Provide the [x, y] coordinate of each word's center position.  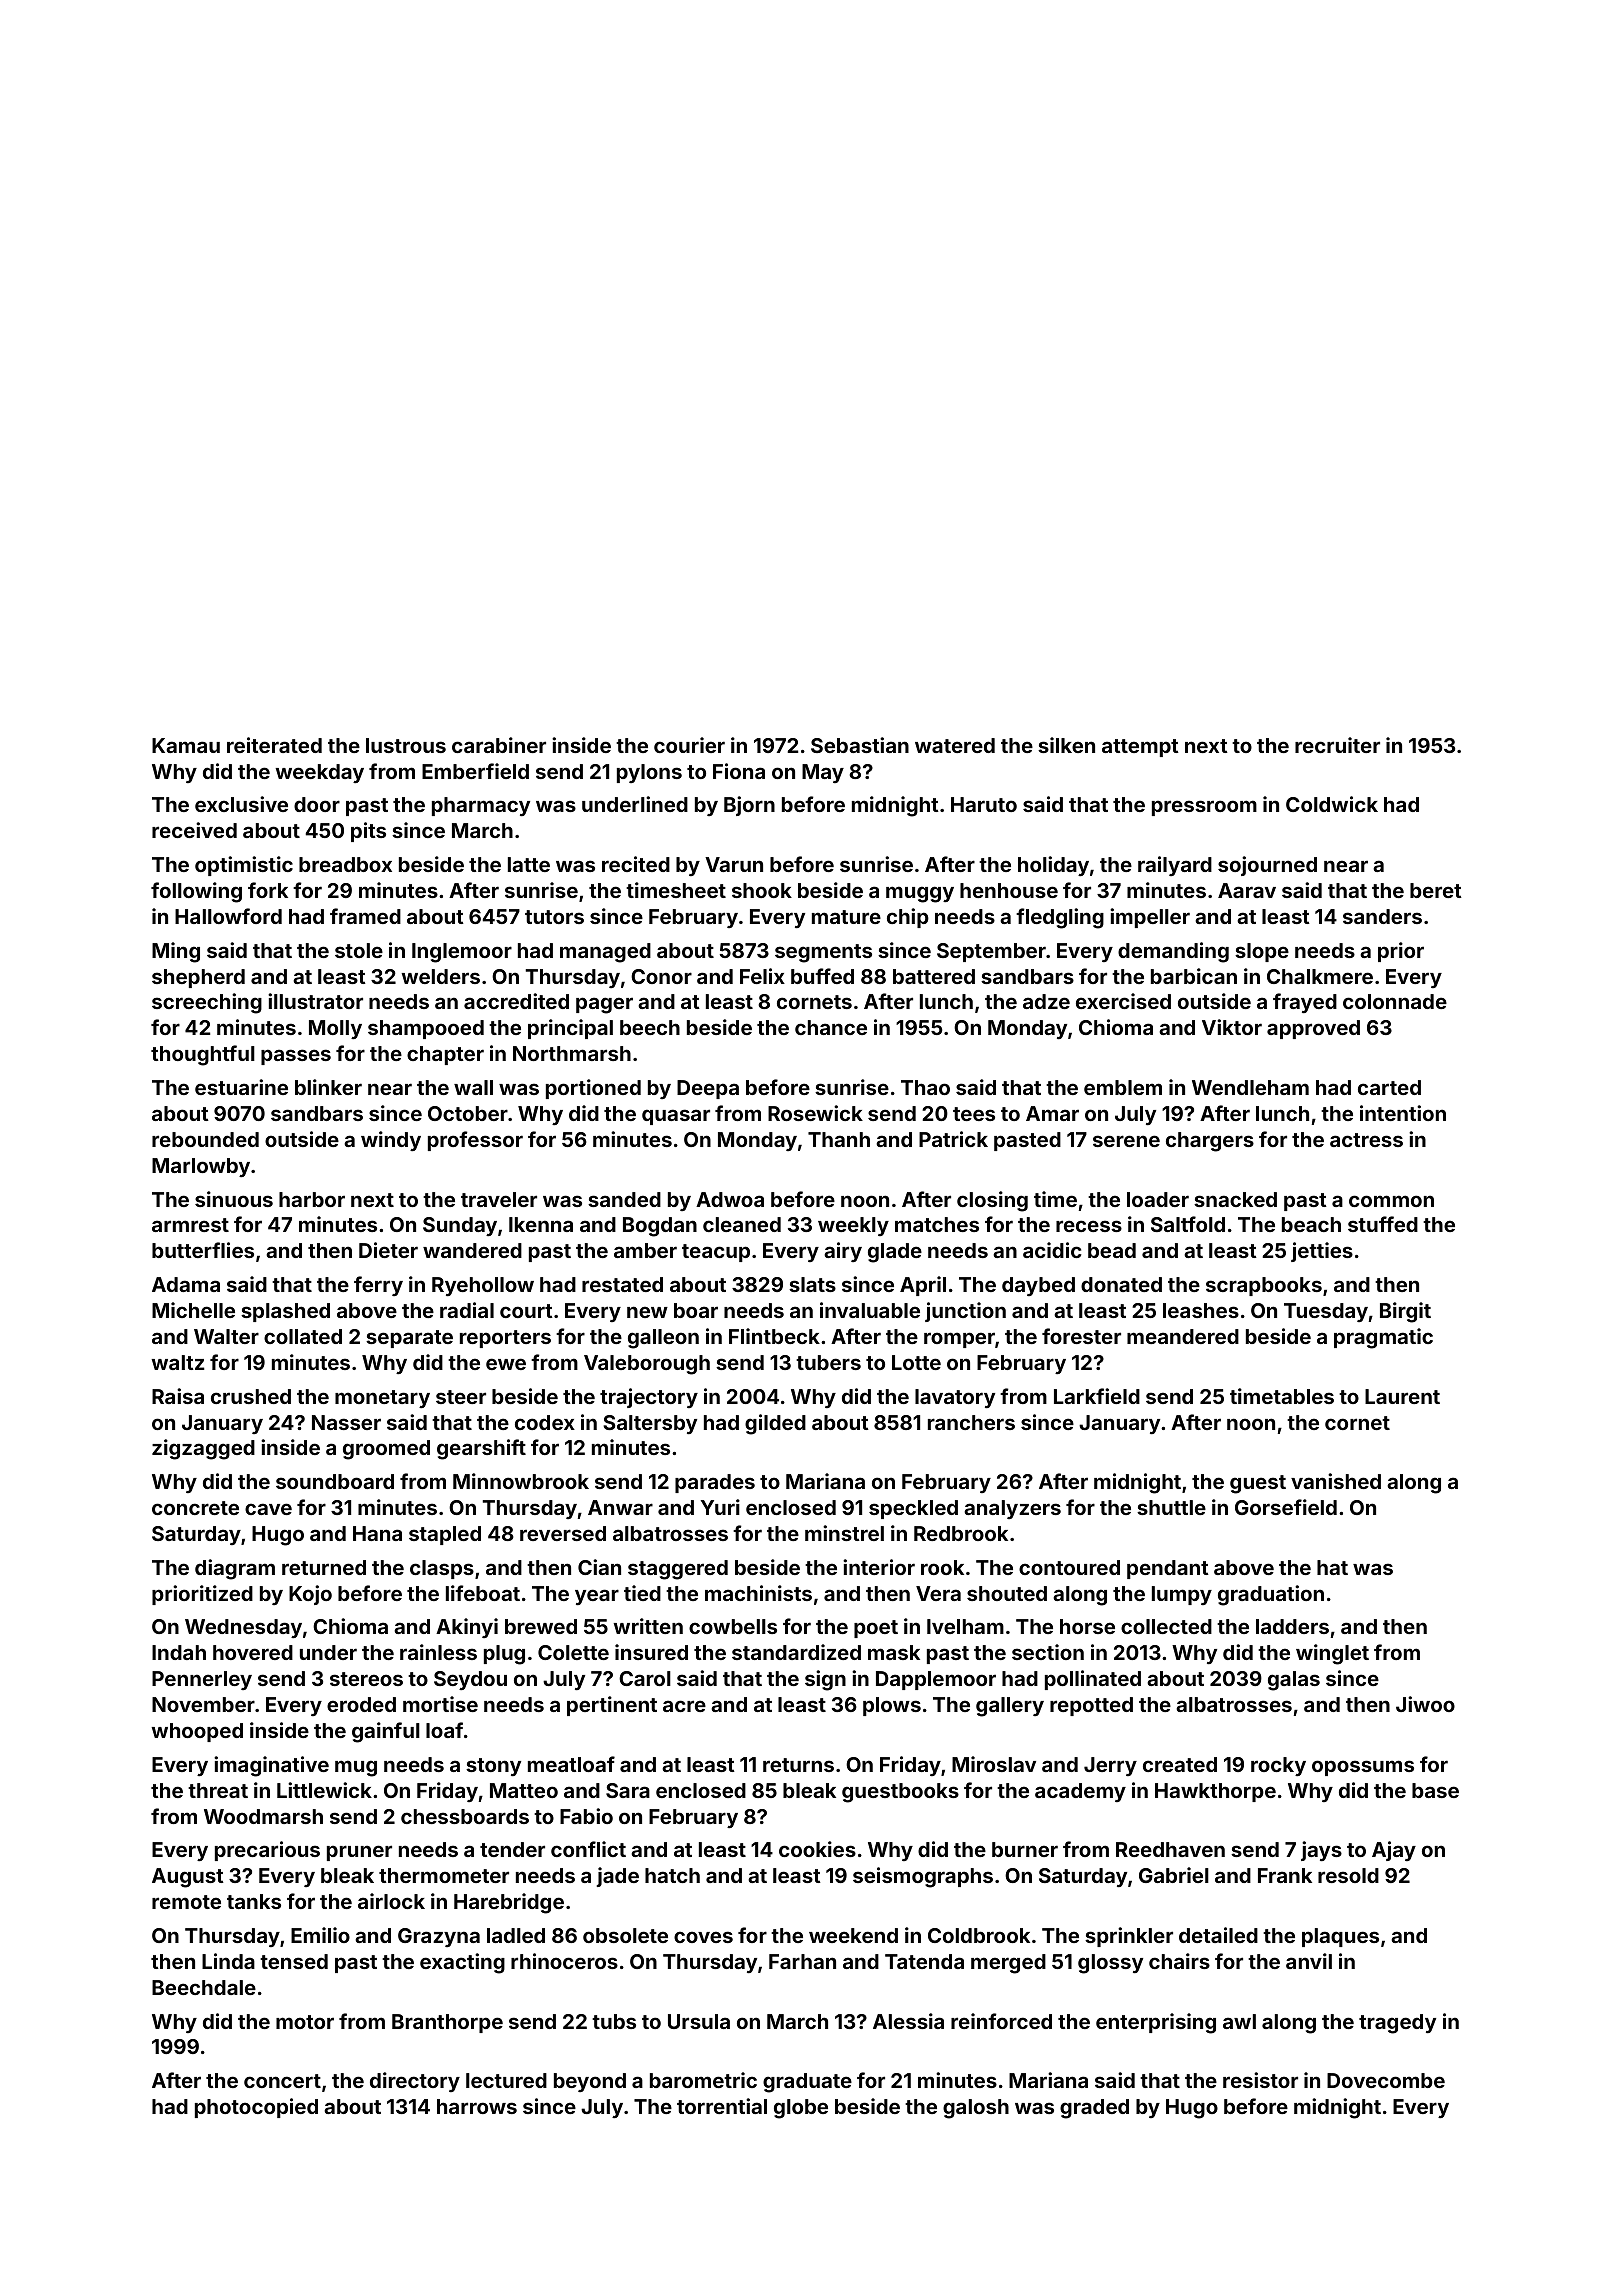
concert [282, 2081]
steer [461, 1397]
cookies [817, 1849]
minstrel [844, 1533]
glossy [1110, 1964]
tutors [554, 917]
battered [934, 976]
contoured [1069, 1567]
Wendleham [1250, 1087]
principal [570, 1029]
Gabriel [1174, 1875]
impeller [1150, 918]
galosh [976, 2109]
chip [908, 918]
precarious [267, 1851]
